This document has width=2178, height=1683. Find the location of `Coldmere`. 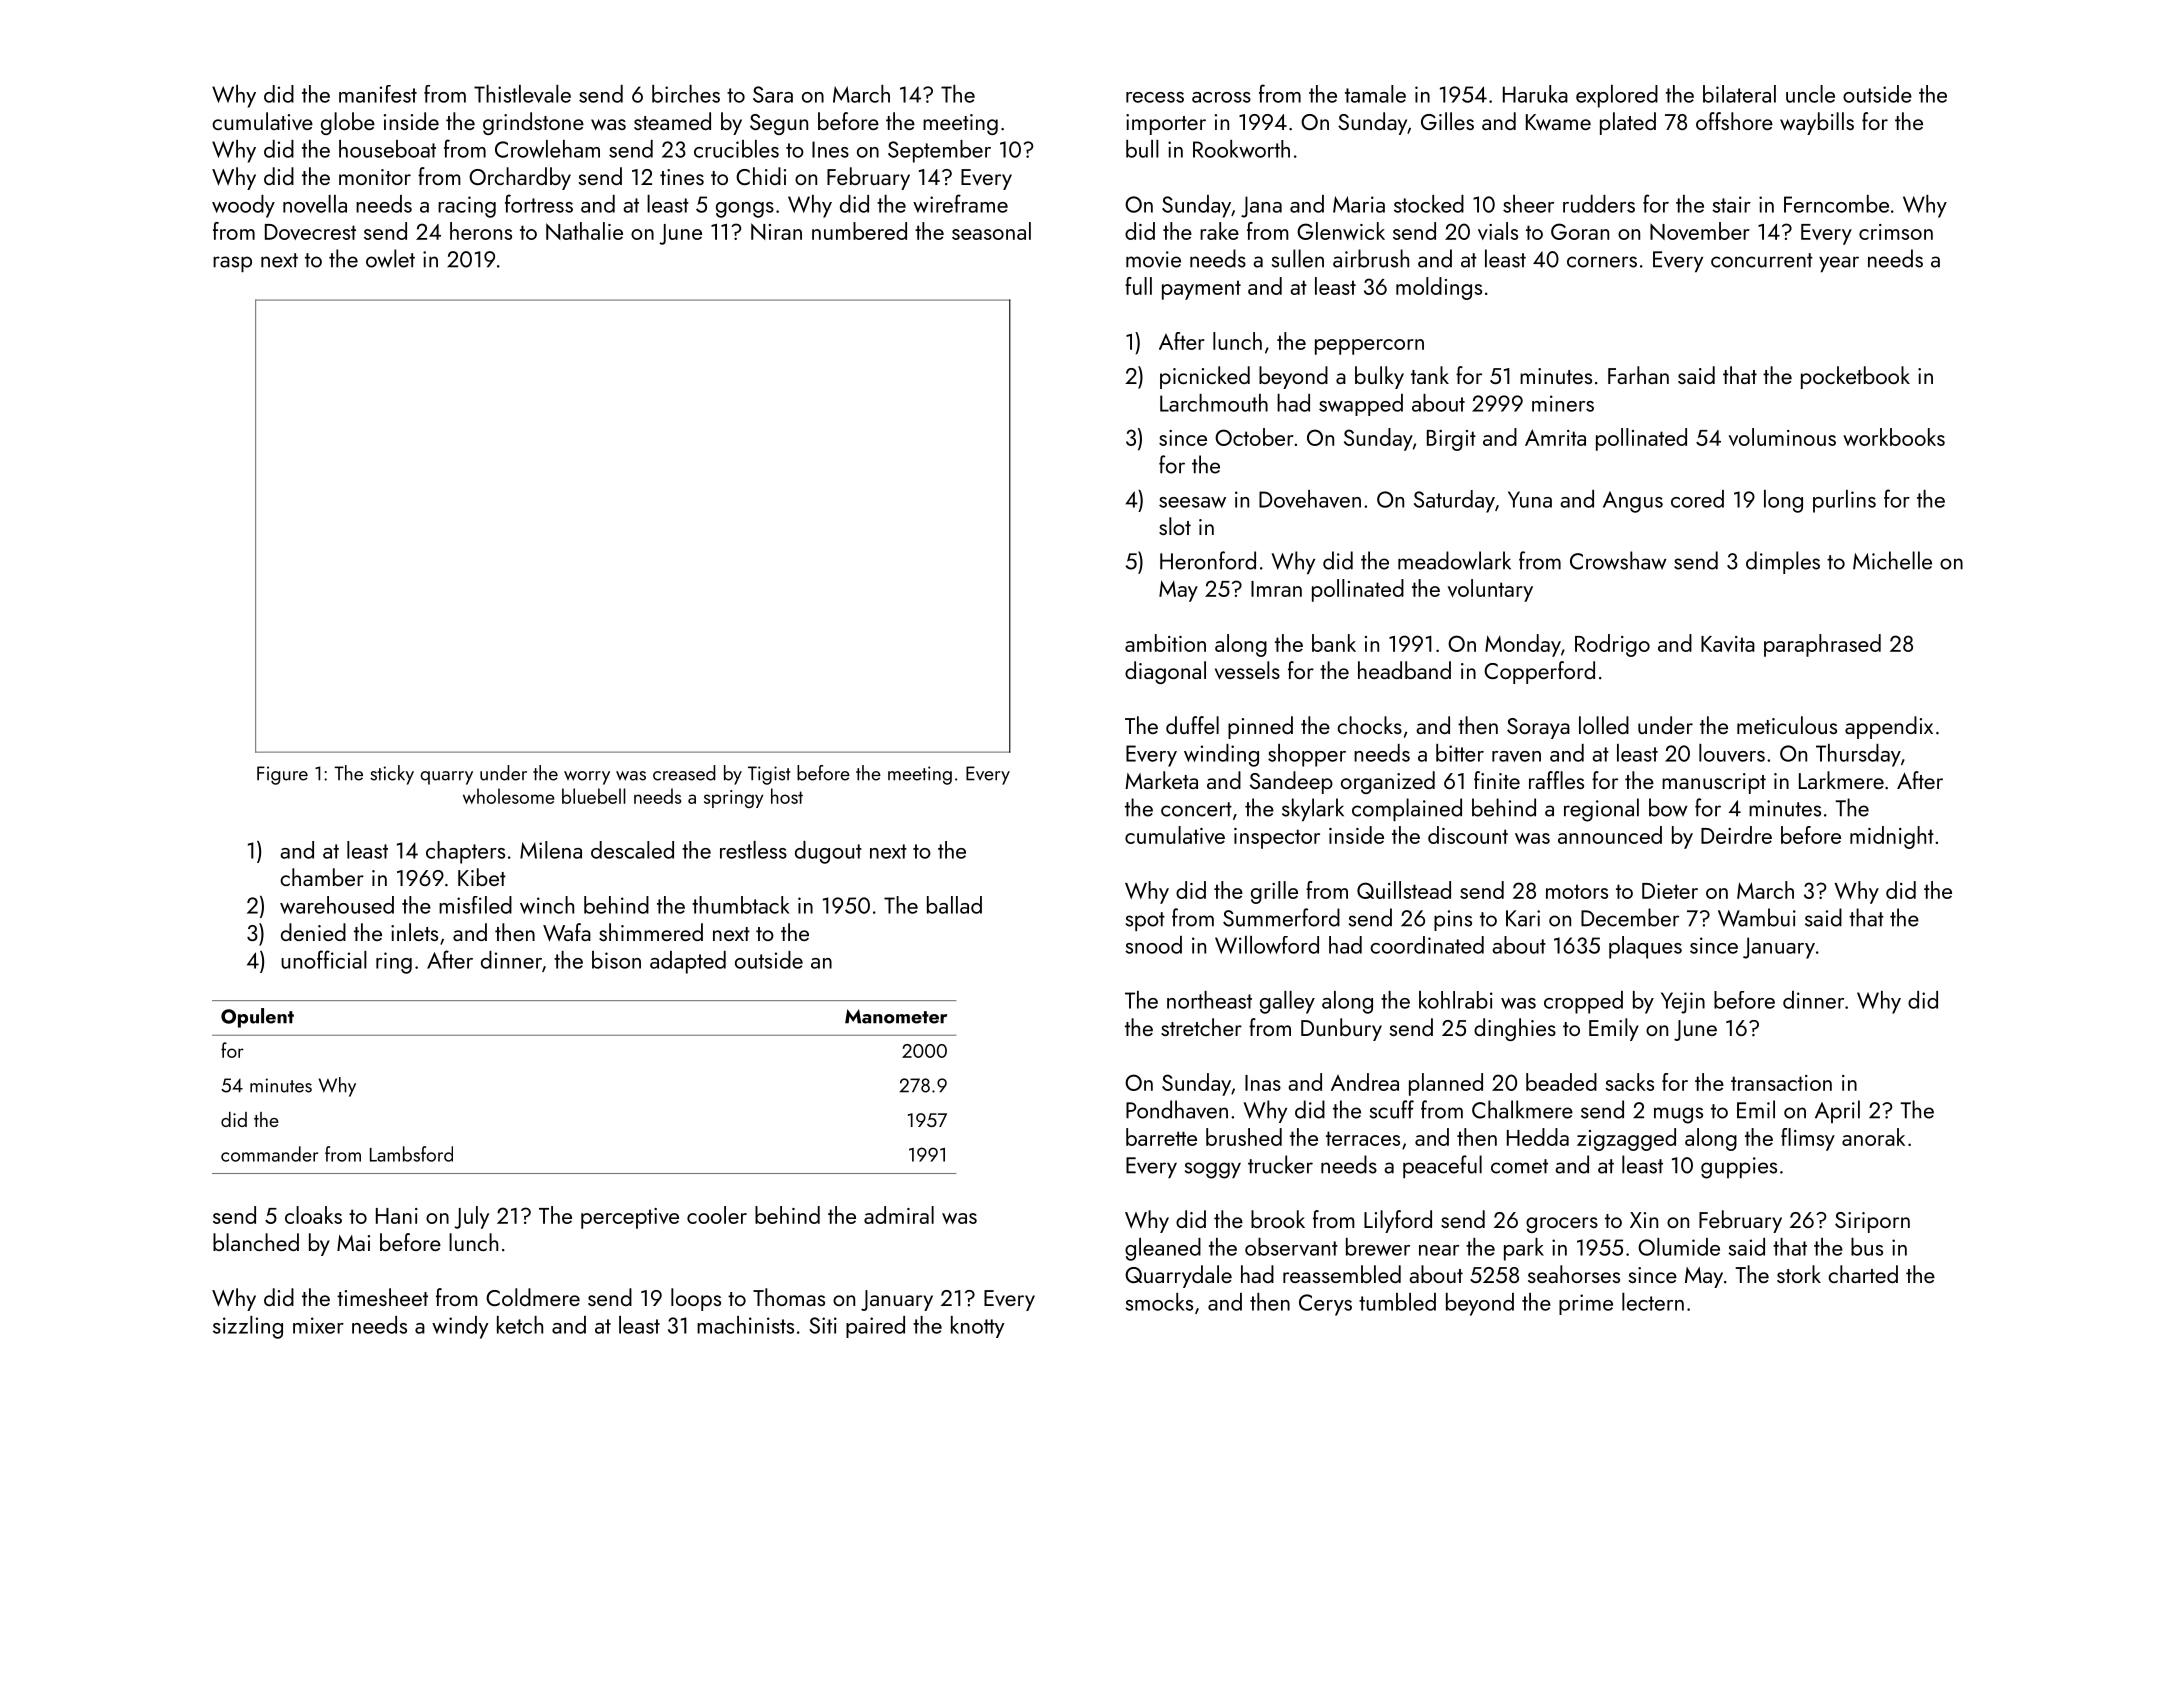

Coldmere is located at coordinates (533, 1297).
